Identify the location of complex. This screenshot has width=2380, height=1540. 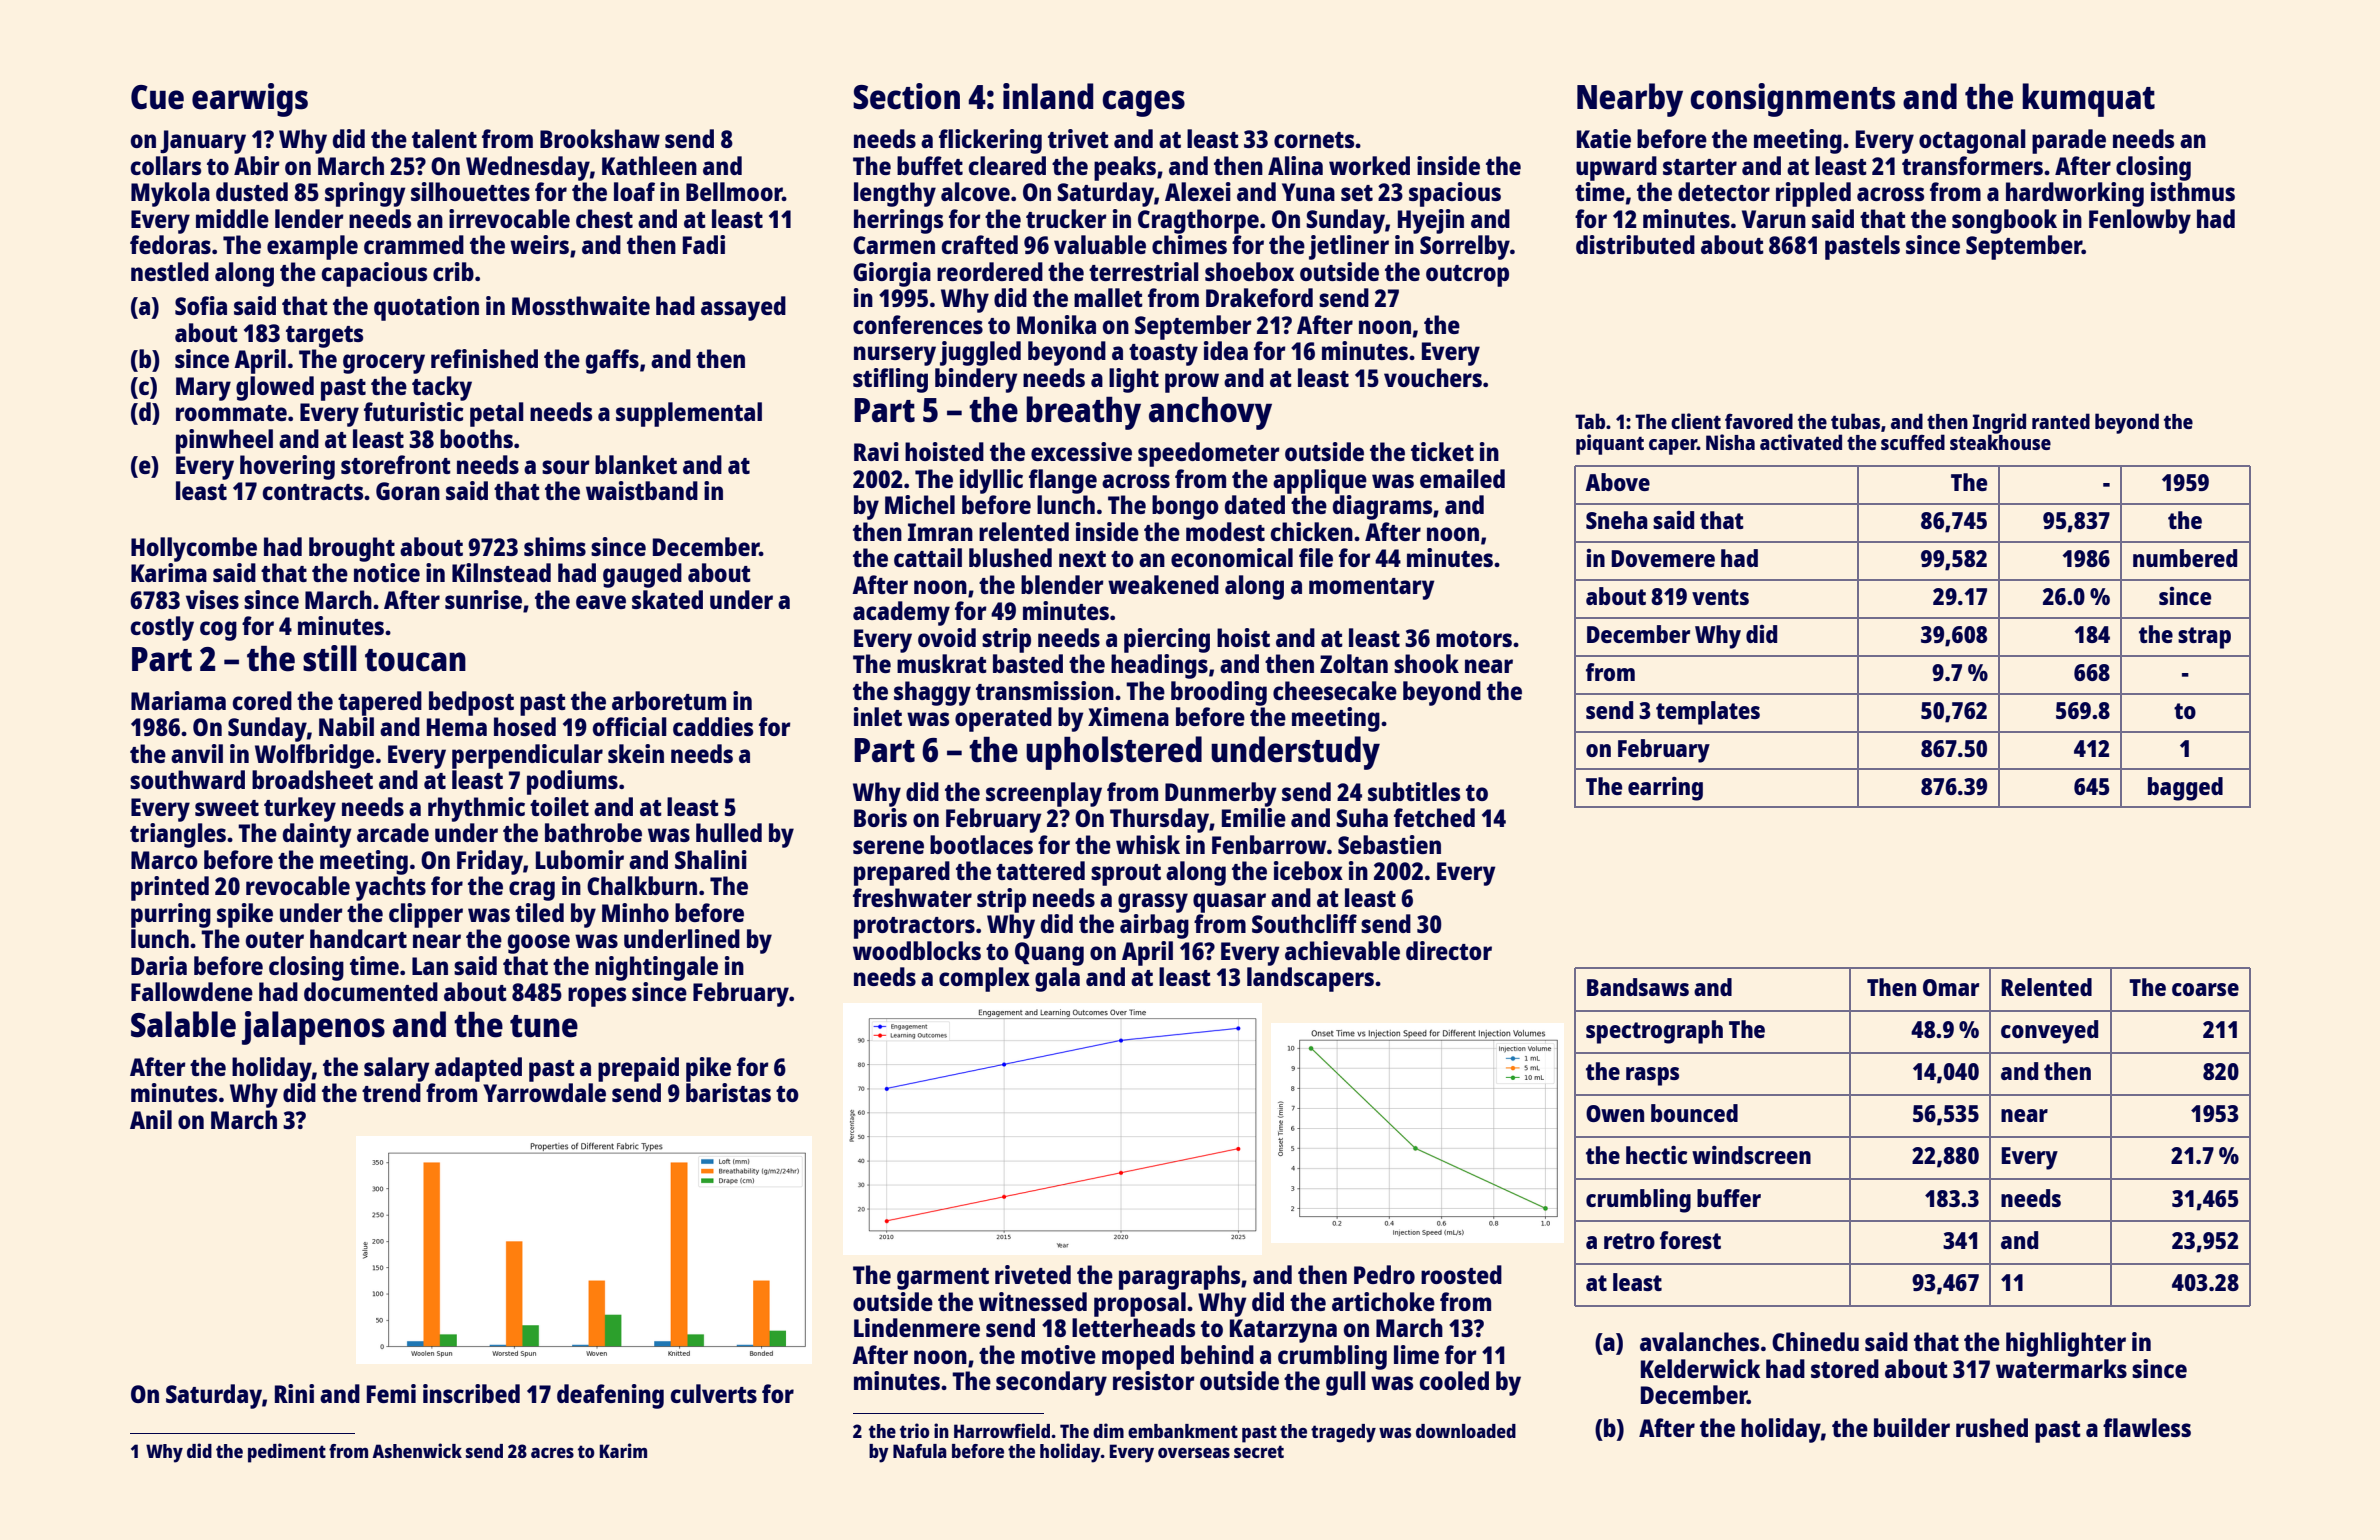
(984, 979).
